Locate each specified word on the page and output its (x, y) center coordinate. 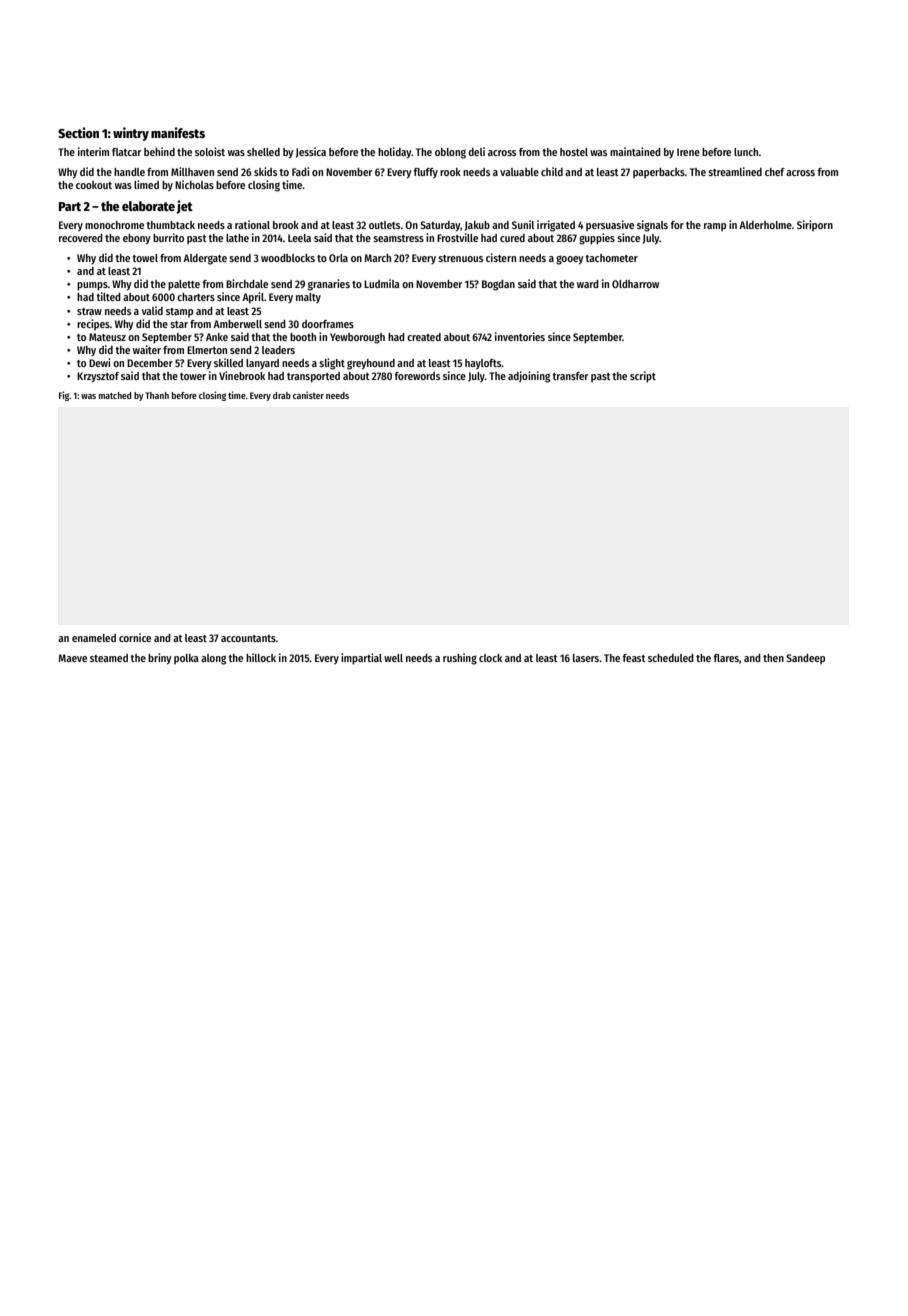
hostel (574, 152)
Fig (64, 396)
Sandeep (805, 659)
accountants (248, 638)
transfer (570, 376)
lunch (746, 152)
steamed (109, 658)
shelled (263, 152)
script (643, 377)
